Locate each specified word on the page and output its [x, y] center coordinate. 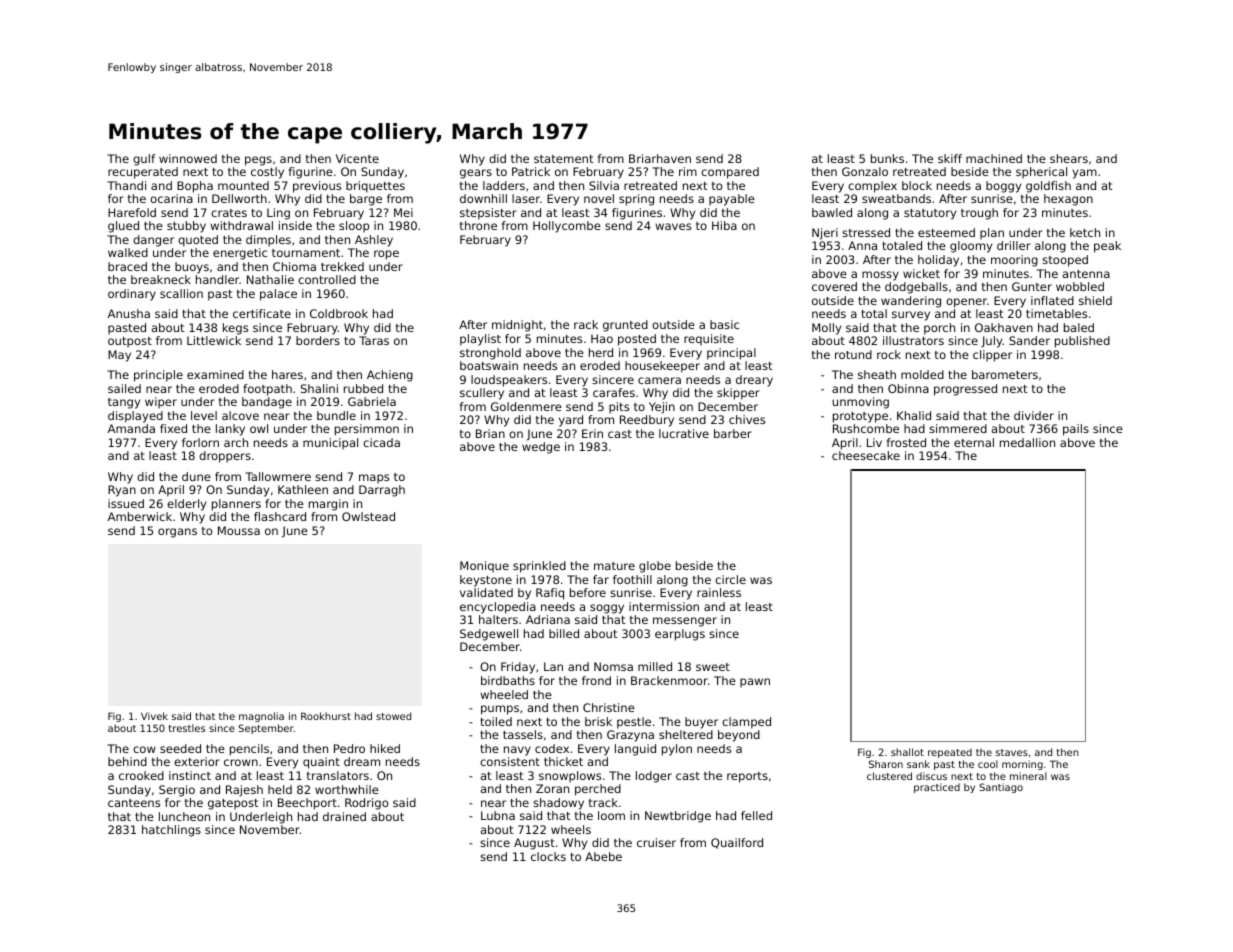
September [266, 729]
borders [318, 340]
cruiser [656, 842]
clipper [992, 356]
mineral [1028, 776]
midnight [517, 326]
